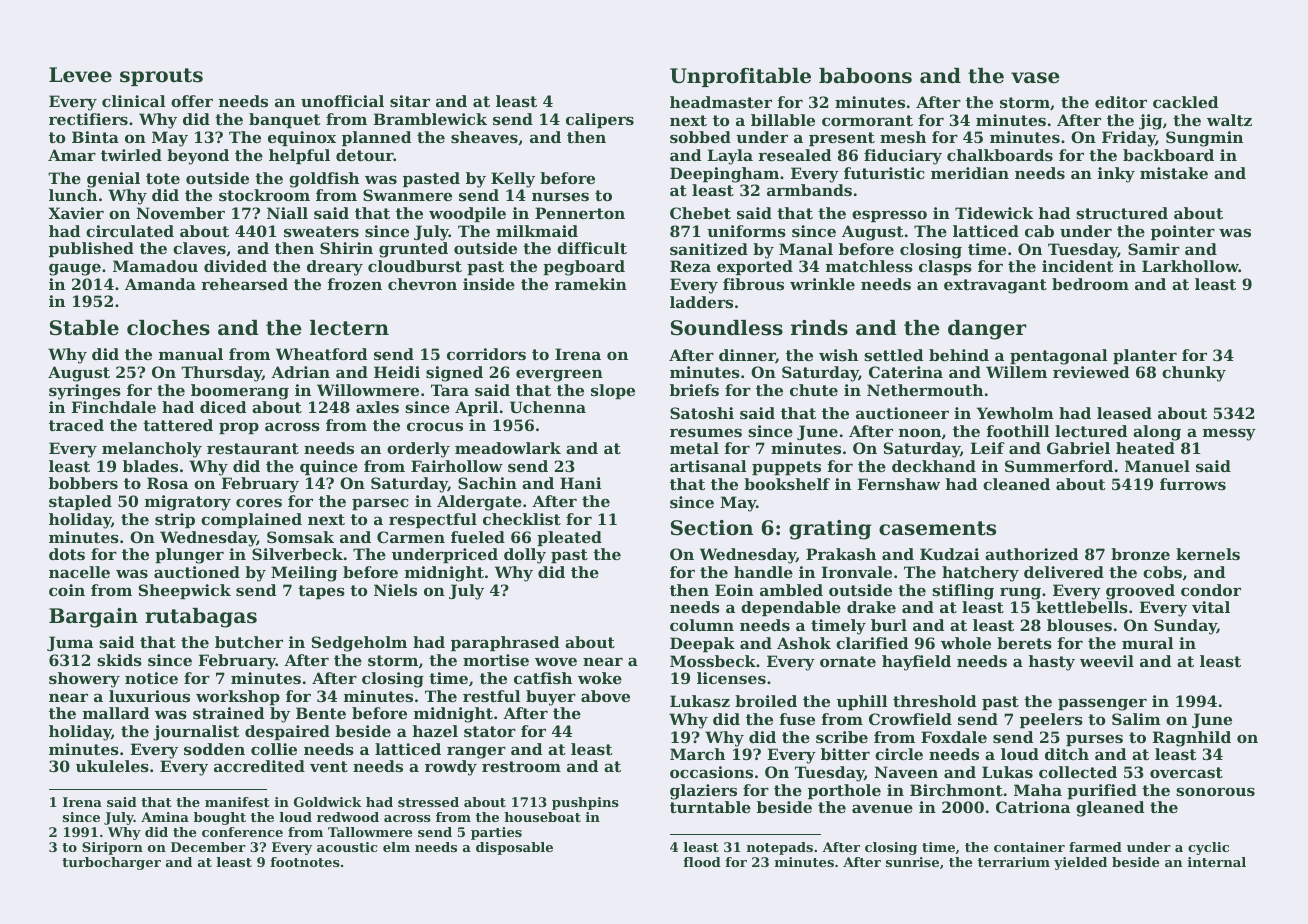 The image size is (1308, 924). What do you see at coordinates (956, 790) in the page?
I see `Birchmont` at bounding box center [956, 790].
